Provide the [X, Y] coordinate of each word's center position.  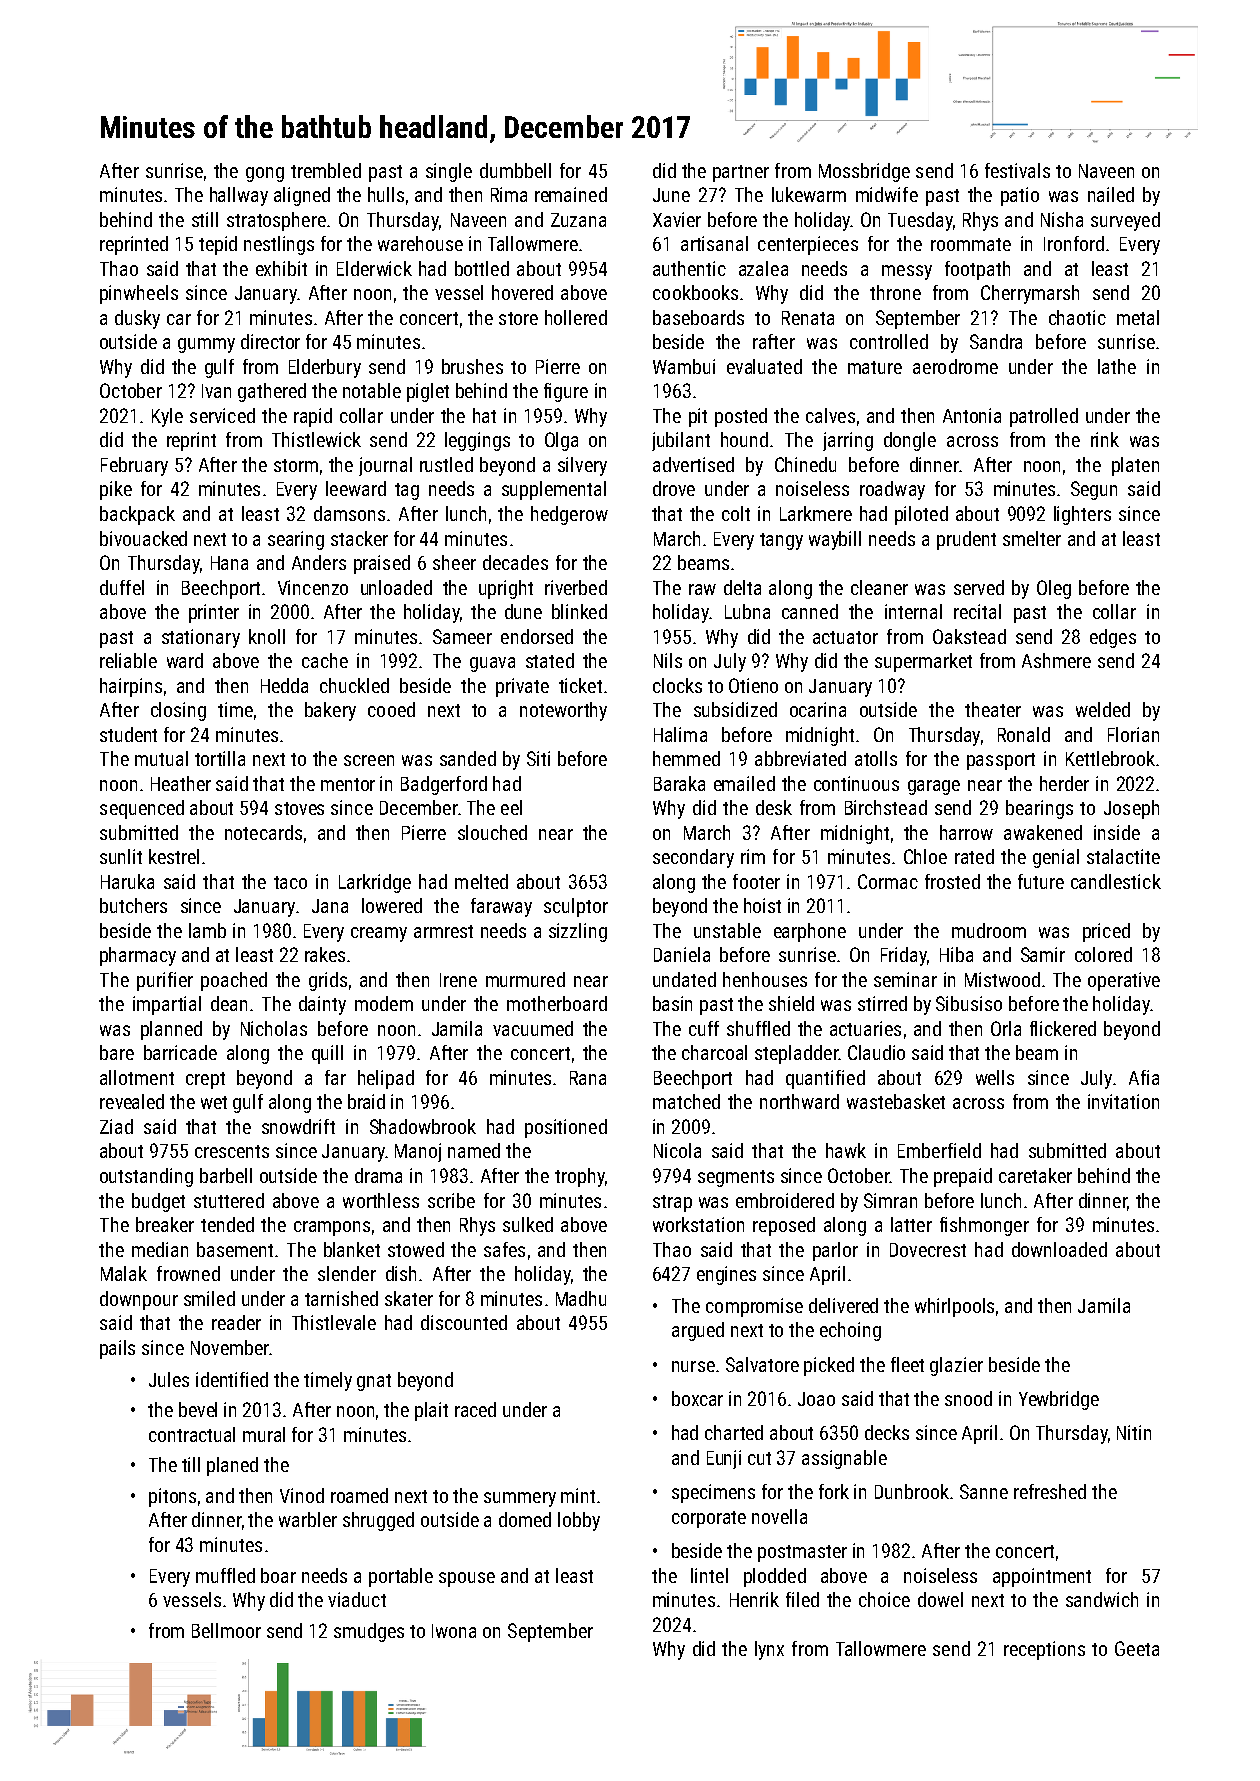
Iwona [454, 1631]
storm [296, 465]
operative [1124, 981]
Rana [588, 1078]
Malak [124, 1273]
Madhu [581, 1298]
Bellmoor [226, 1630]
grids [328, 981]
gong [265, 174]
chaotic [1077, 317]
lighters [1082, 515]
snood [968, 1398]
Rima [509, 194]
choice [884, 1599]
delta [742, 587]
